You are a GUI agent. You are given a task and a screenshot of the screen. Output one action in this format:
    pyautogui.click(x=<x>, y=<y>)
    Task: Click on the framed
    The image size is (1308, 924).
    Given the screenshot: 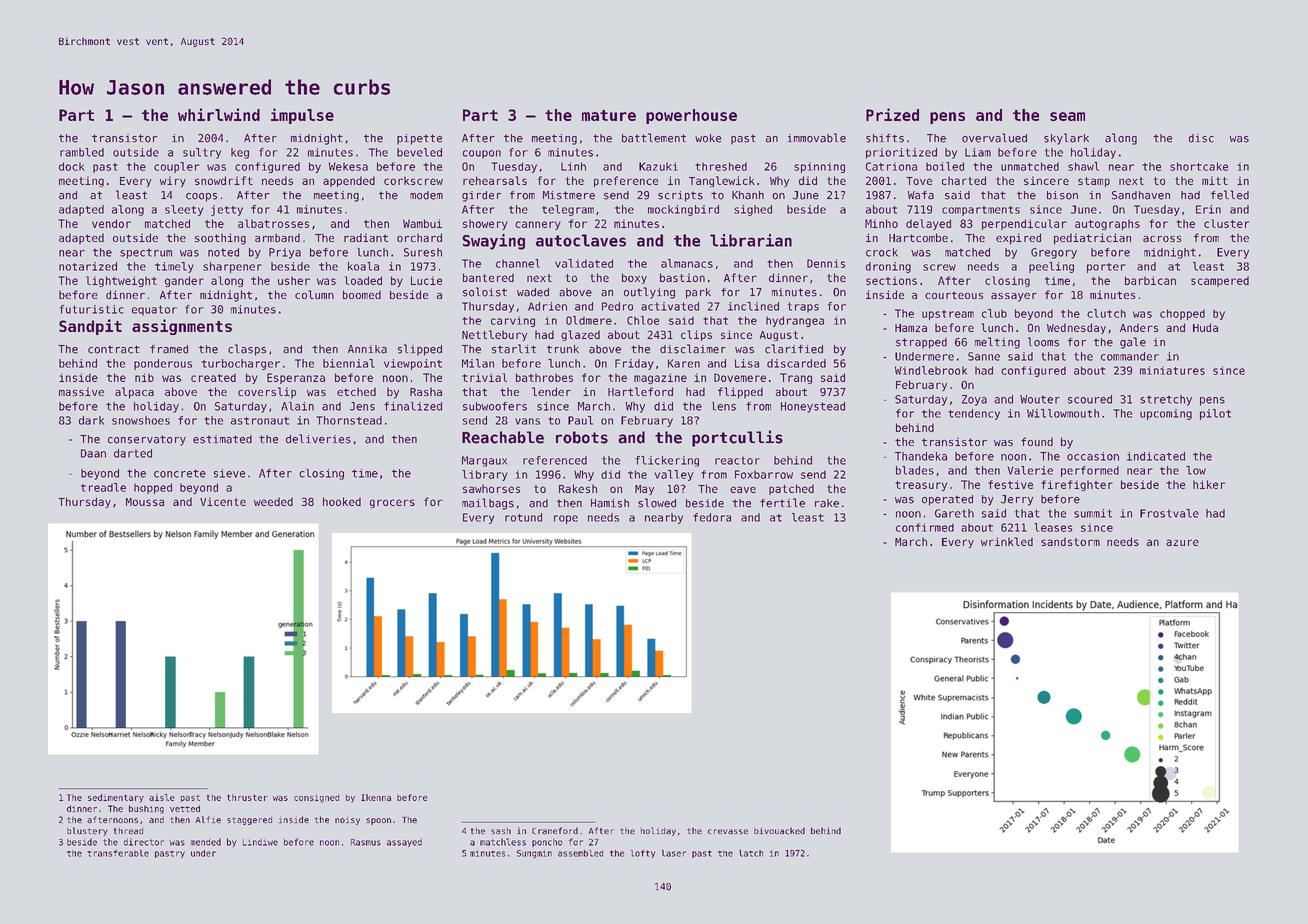 What is the action you would take?
    pyautogui.click(x=169, y=349)
